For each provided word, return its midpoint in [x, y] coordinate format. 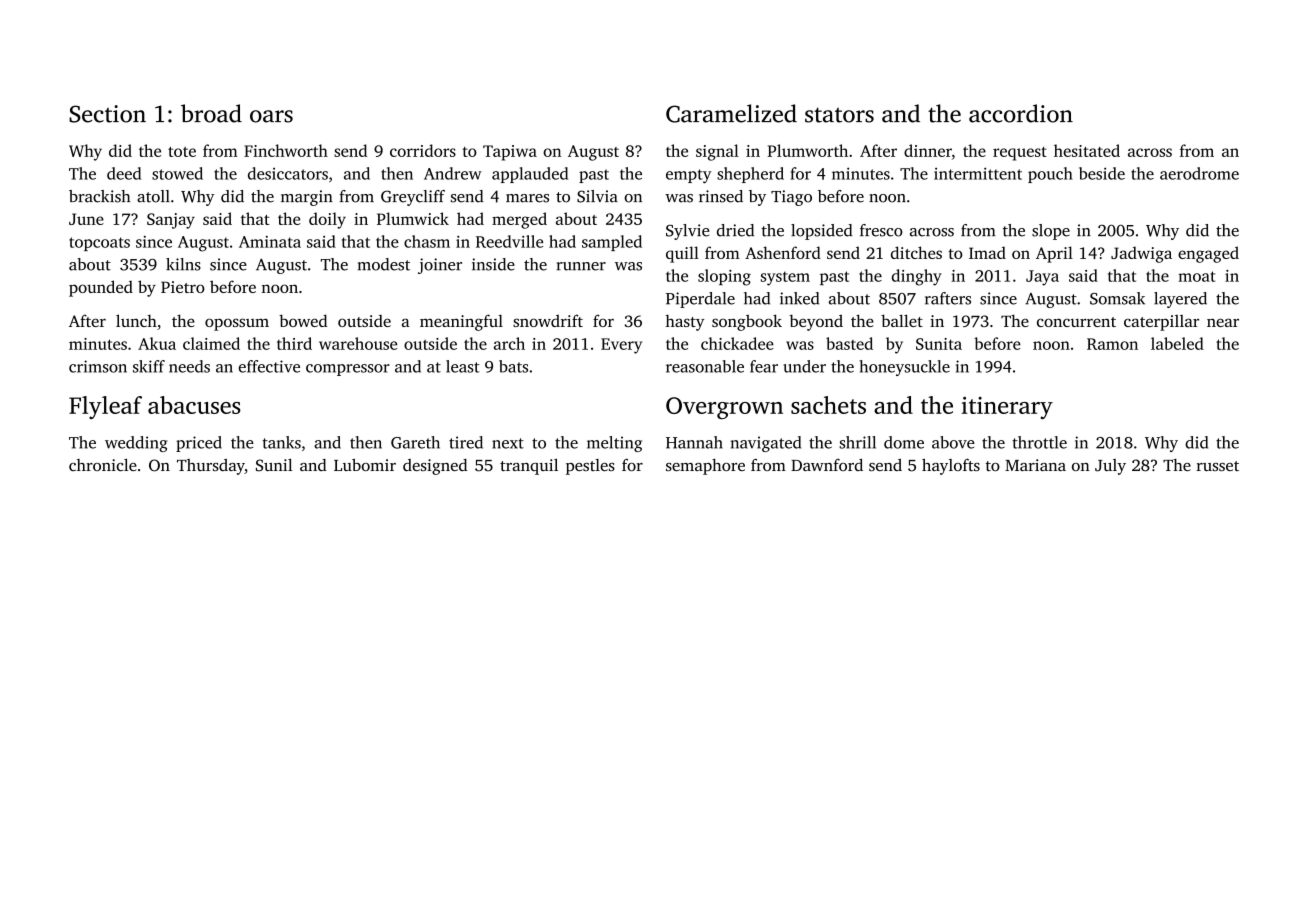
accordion [1021, 113]
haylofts [951, 467]
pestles [590, 467]
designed [435, 467]
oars [271, 116]
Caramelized [731, 113]
